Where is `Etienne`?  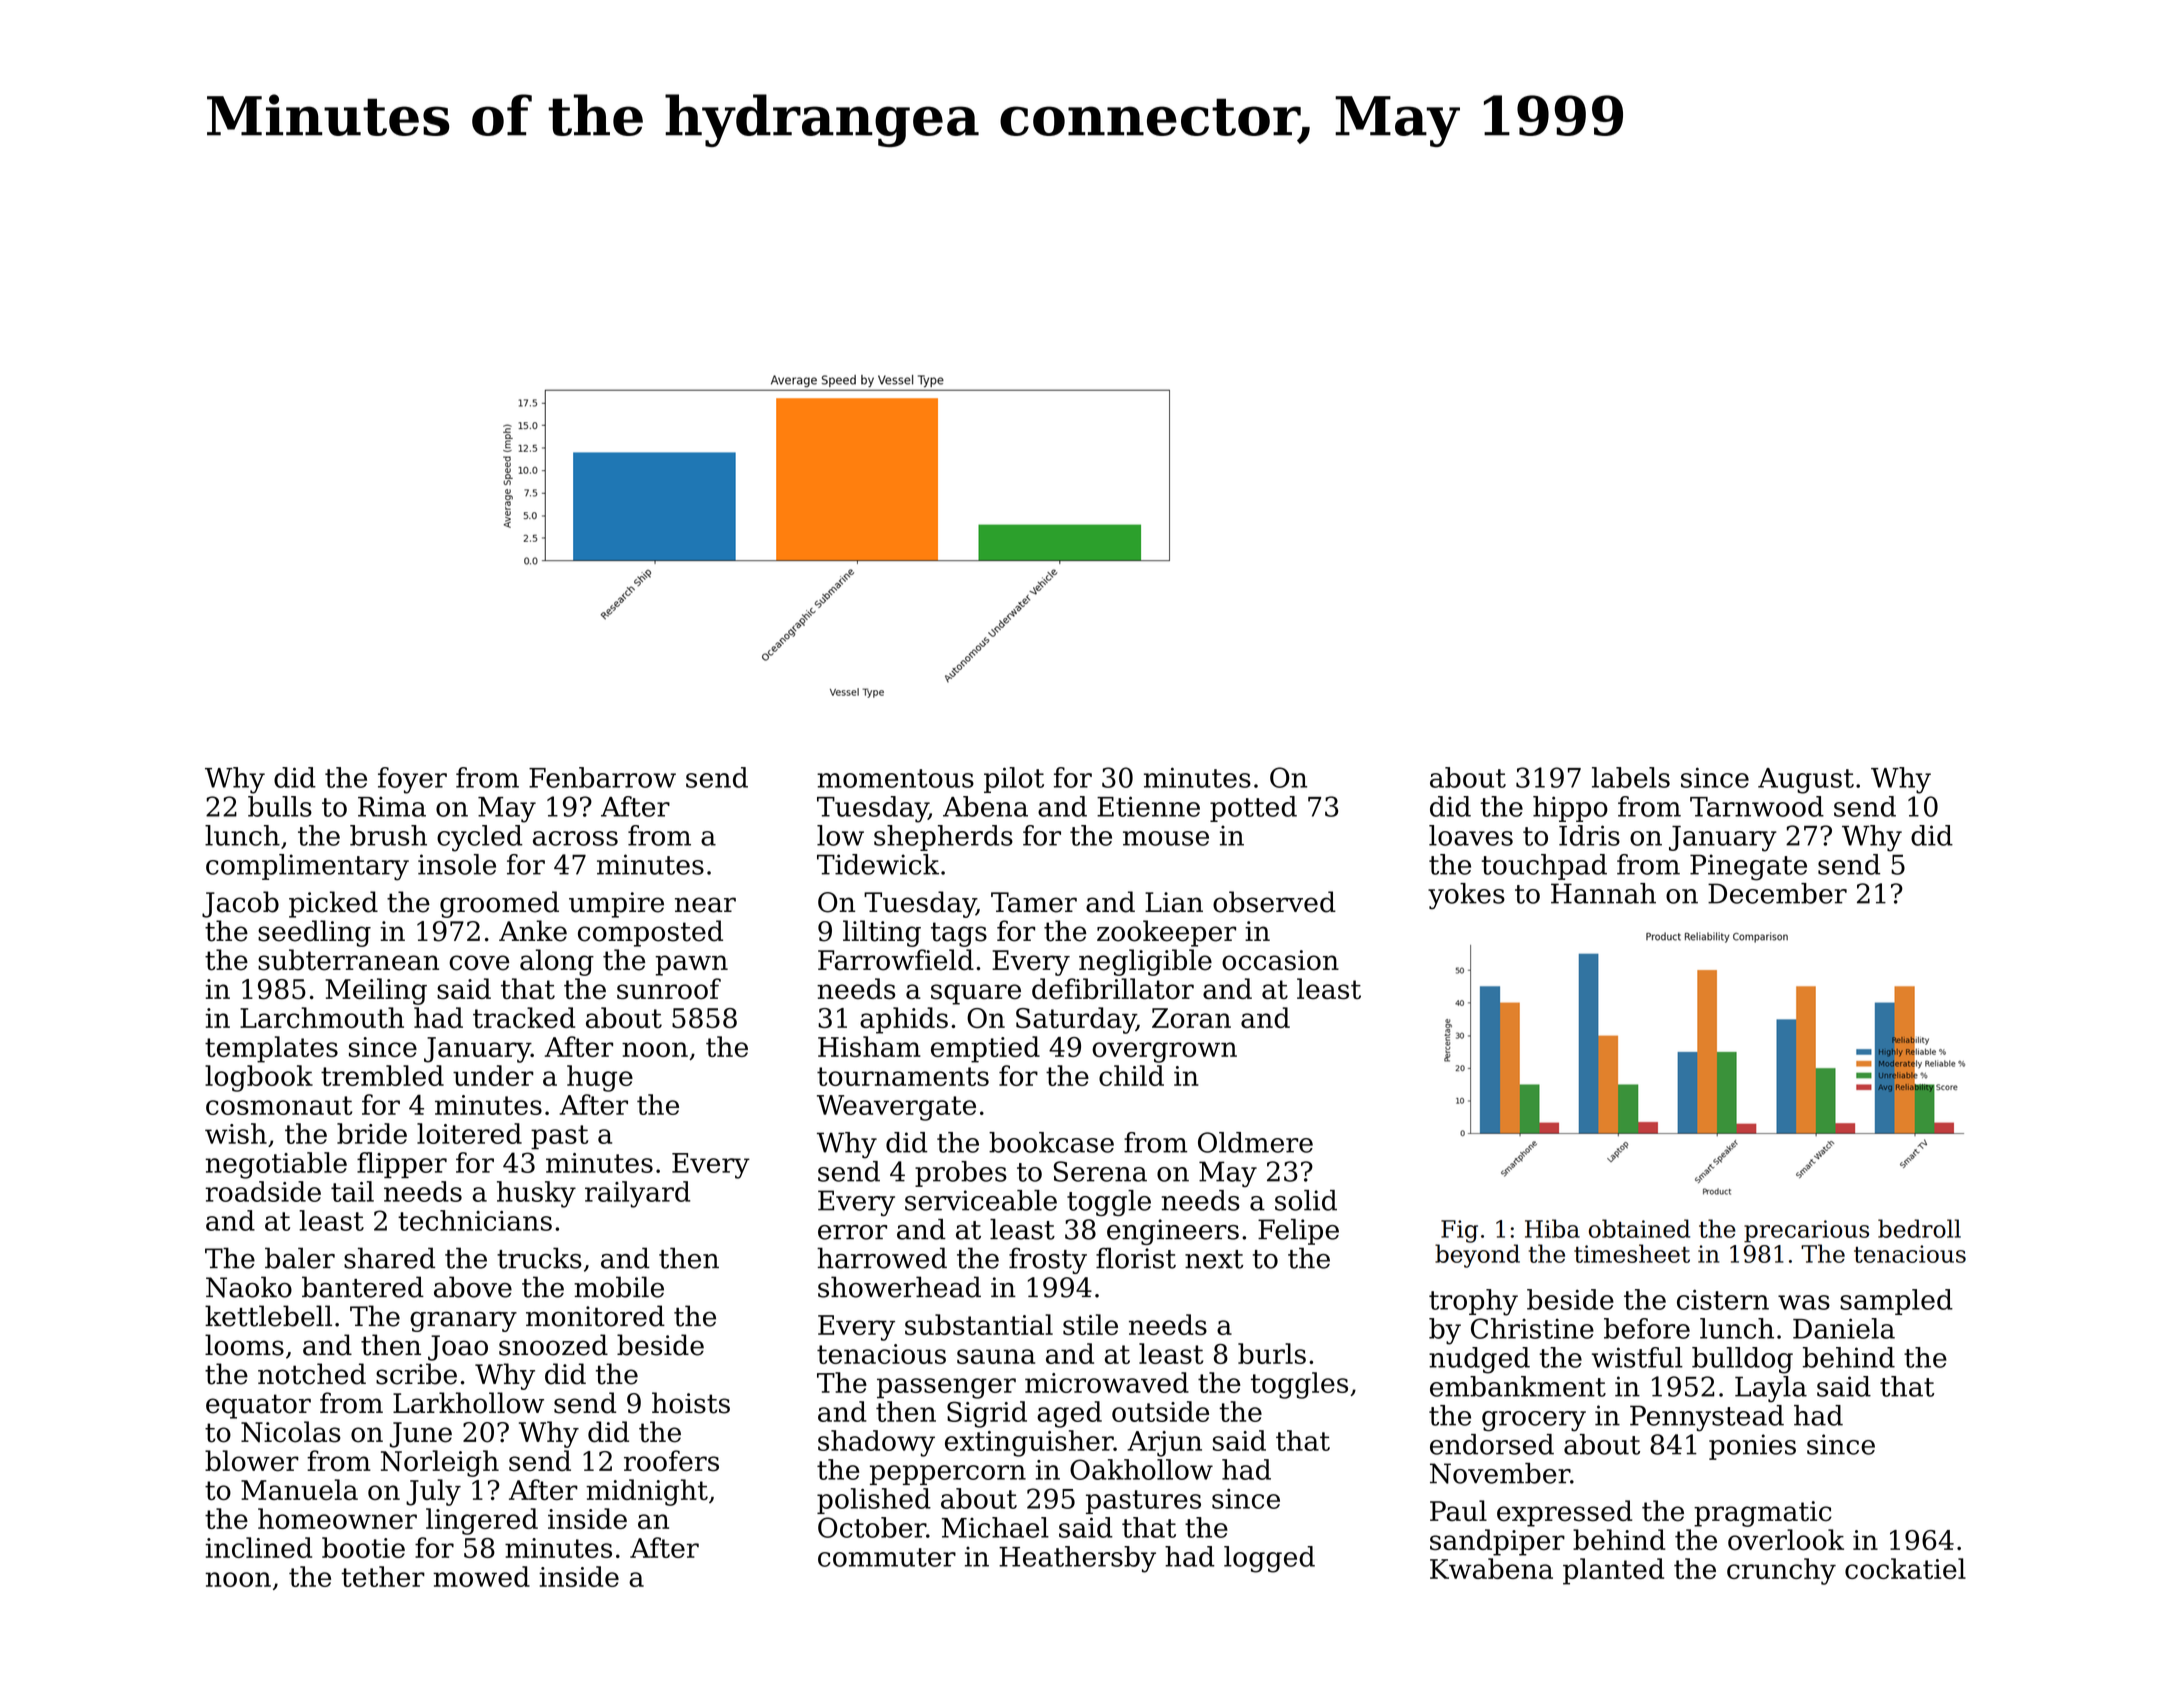
Etienne is located at coordinates (1148, 806).
